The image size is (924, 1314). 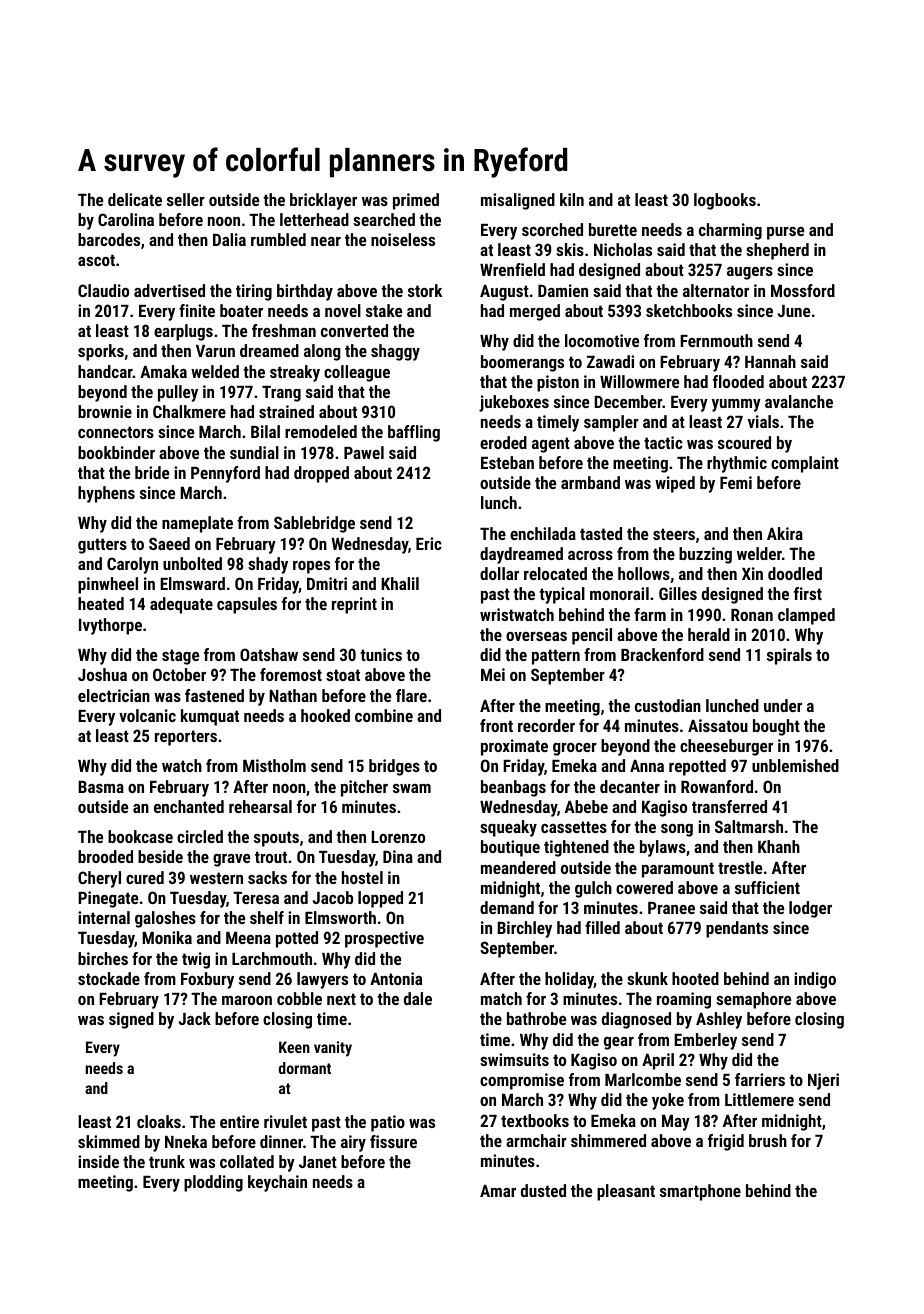 What do you see at coordinates (160, 856) in the document?
I see `beside` at bounding box center [160, 856].
